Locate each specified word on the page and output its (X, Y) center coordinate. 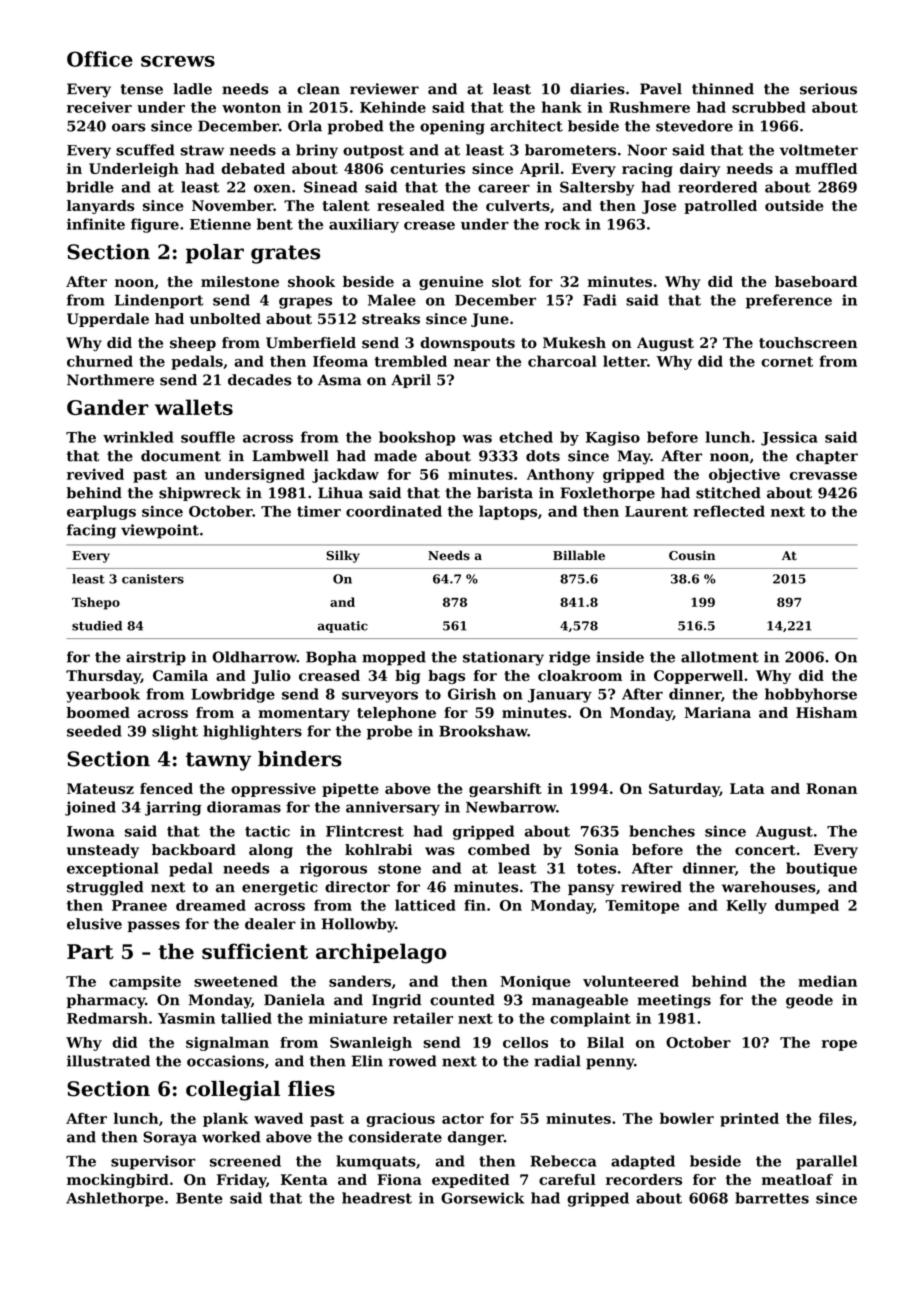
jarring (173, 808)
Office (100, 59)
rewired (651, 887)
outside (794, 205)
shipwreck (200, 494)
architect (526, 126)
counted (462, 1000)
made (395, 456)
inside (620, 657)
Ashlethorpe (115, 1199)
